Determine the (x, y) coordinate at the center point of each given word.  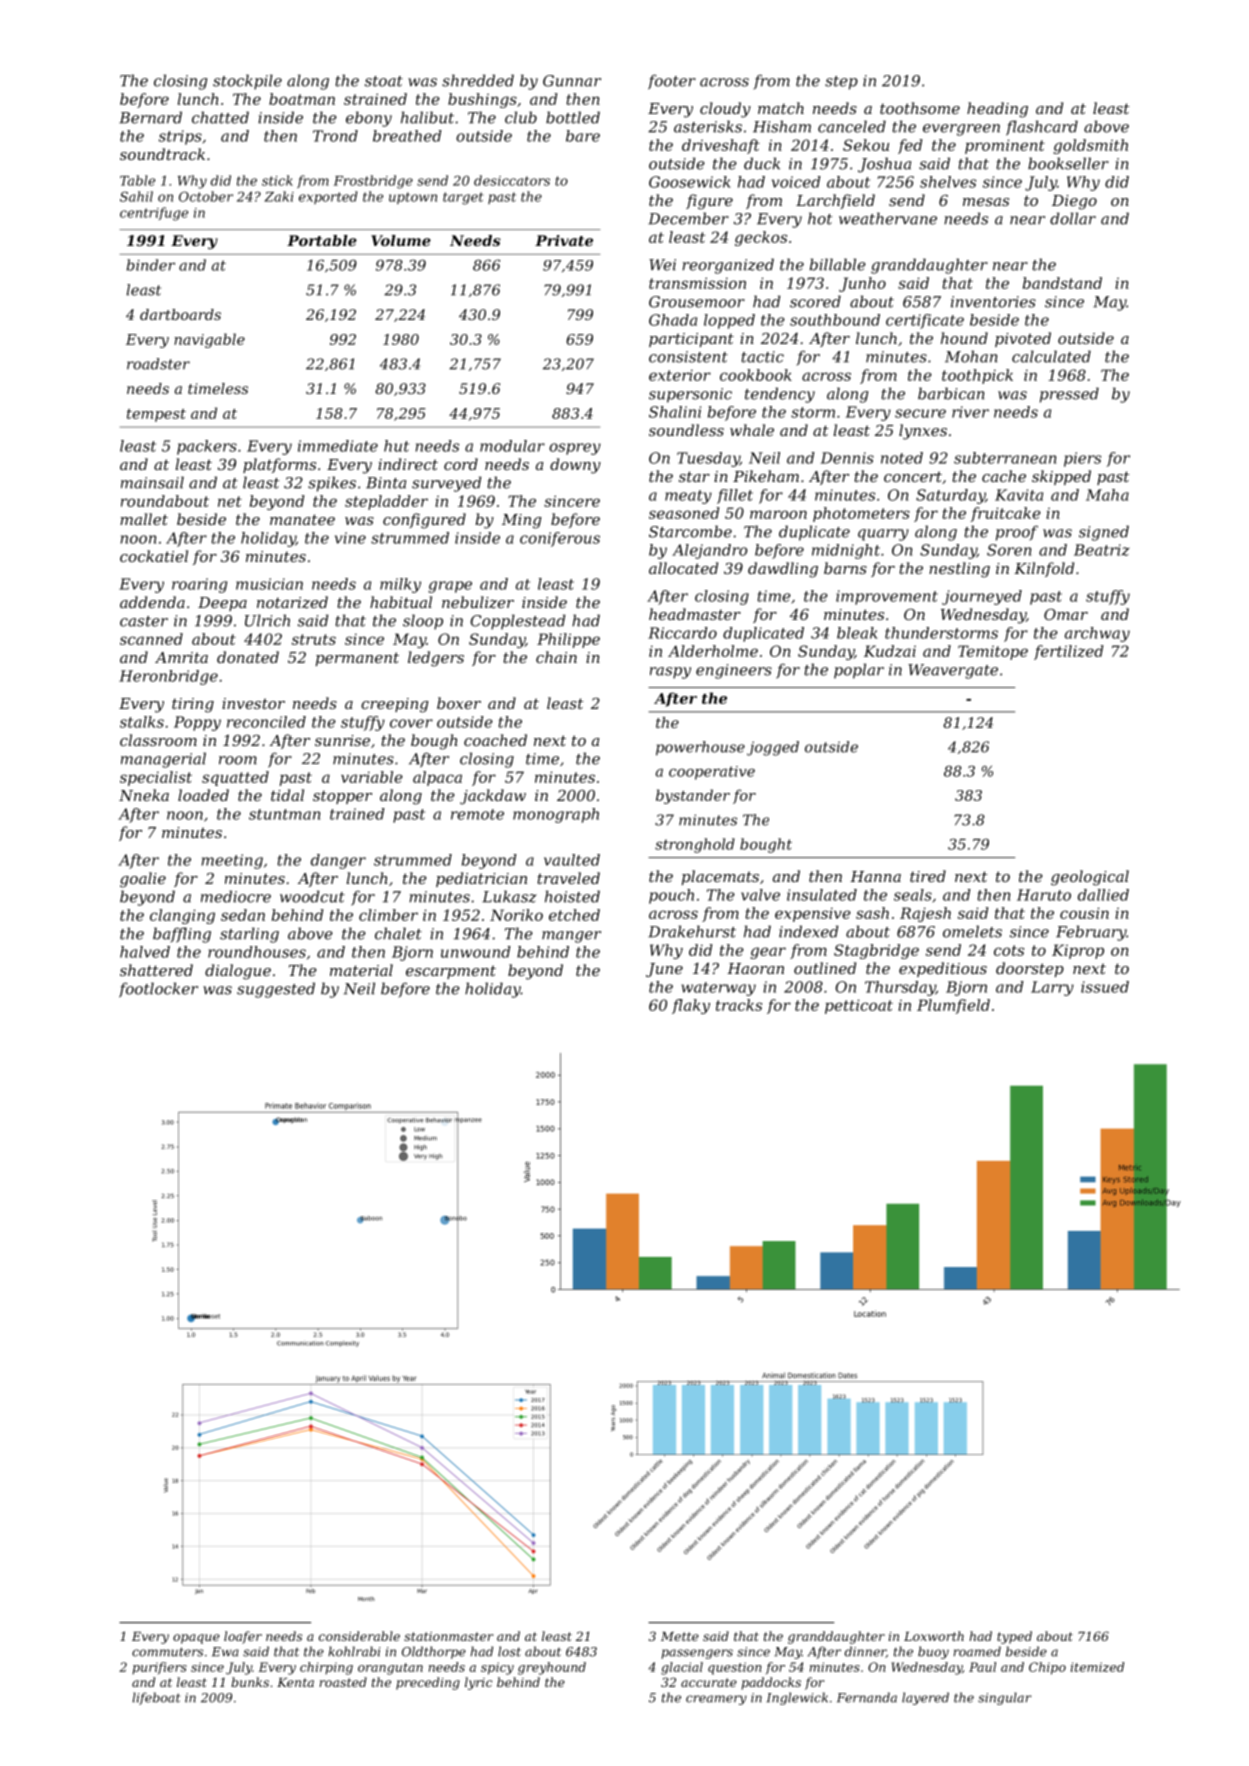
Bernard (150, 117)
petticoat (859, 1006)
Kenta (295, 1682)
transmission (697, 283)
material (361, 970)
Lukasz (509, 896)
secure (920, 413)
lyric (478, 1683)
